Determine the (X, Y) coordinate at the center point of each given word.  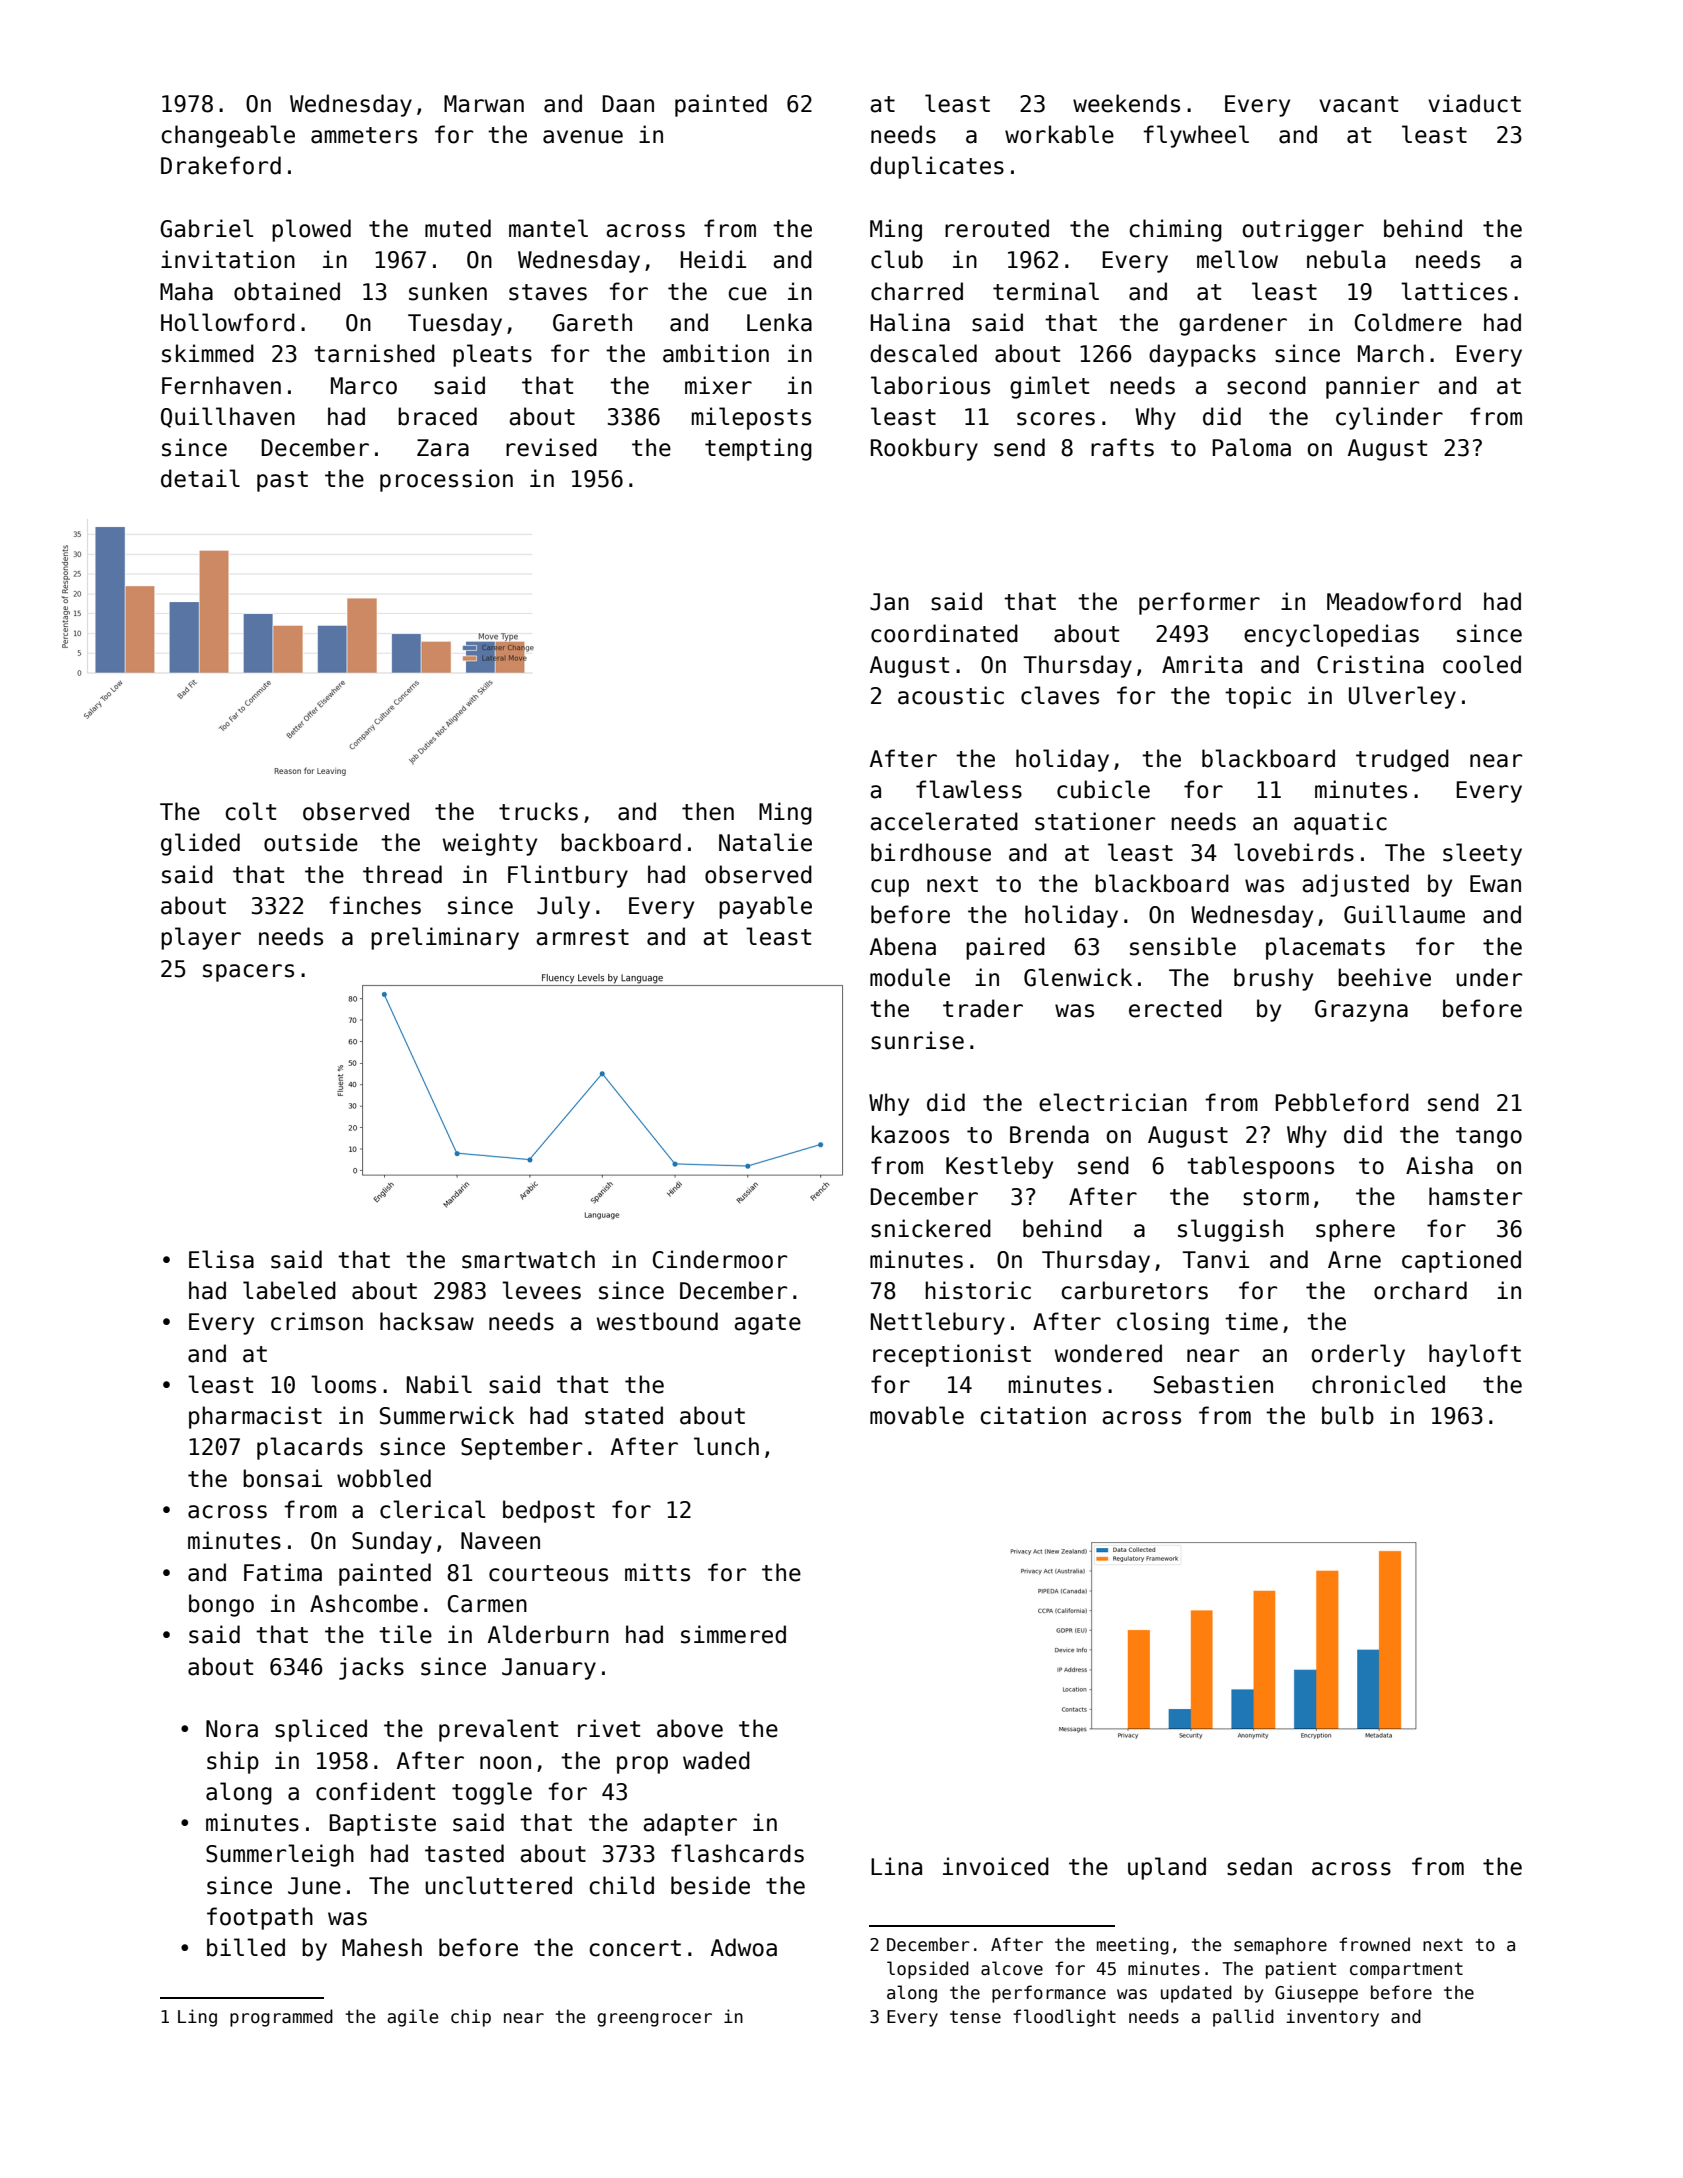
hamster (1475, 1196)
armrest (582, 937)
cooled (1482, 664)
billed (246, 1947)
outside (311, 842)
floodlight (1064, 2018)
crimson (317, 1321)
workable (1059, 134)
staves (548, 292)
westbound (657, 1321)
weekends (1126, 103)
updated (1196, 1994)
